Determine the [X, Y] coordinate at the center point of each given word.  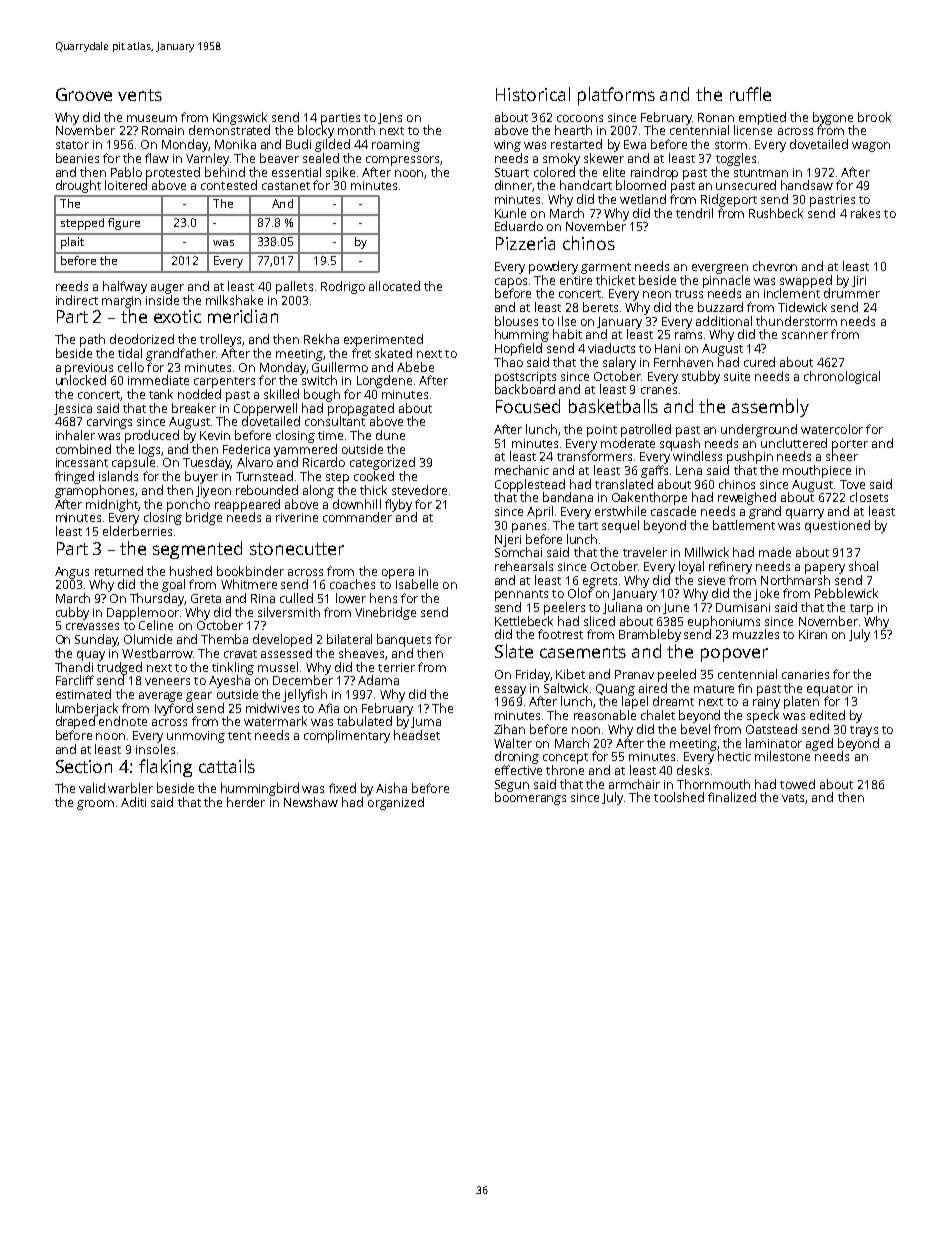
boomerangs [530, 798]
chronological [842, 377]
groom [95, 805]
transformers [594, 456]
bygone [833, 118]
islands [118, 476]
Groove [84, 94]
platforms [616, 96]
